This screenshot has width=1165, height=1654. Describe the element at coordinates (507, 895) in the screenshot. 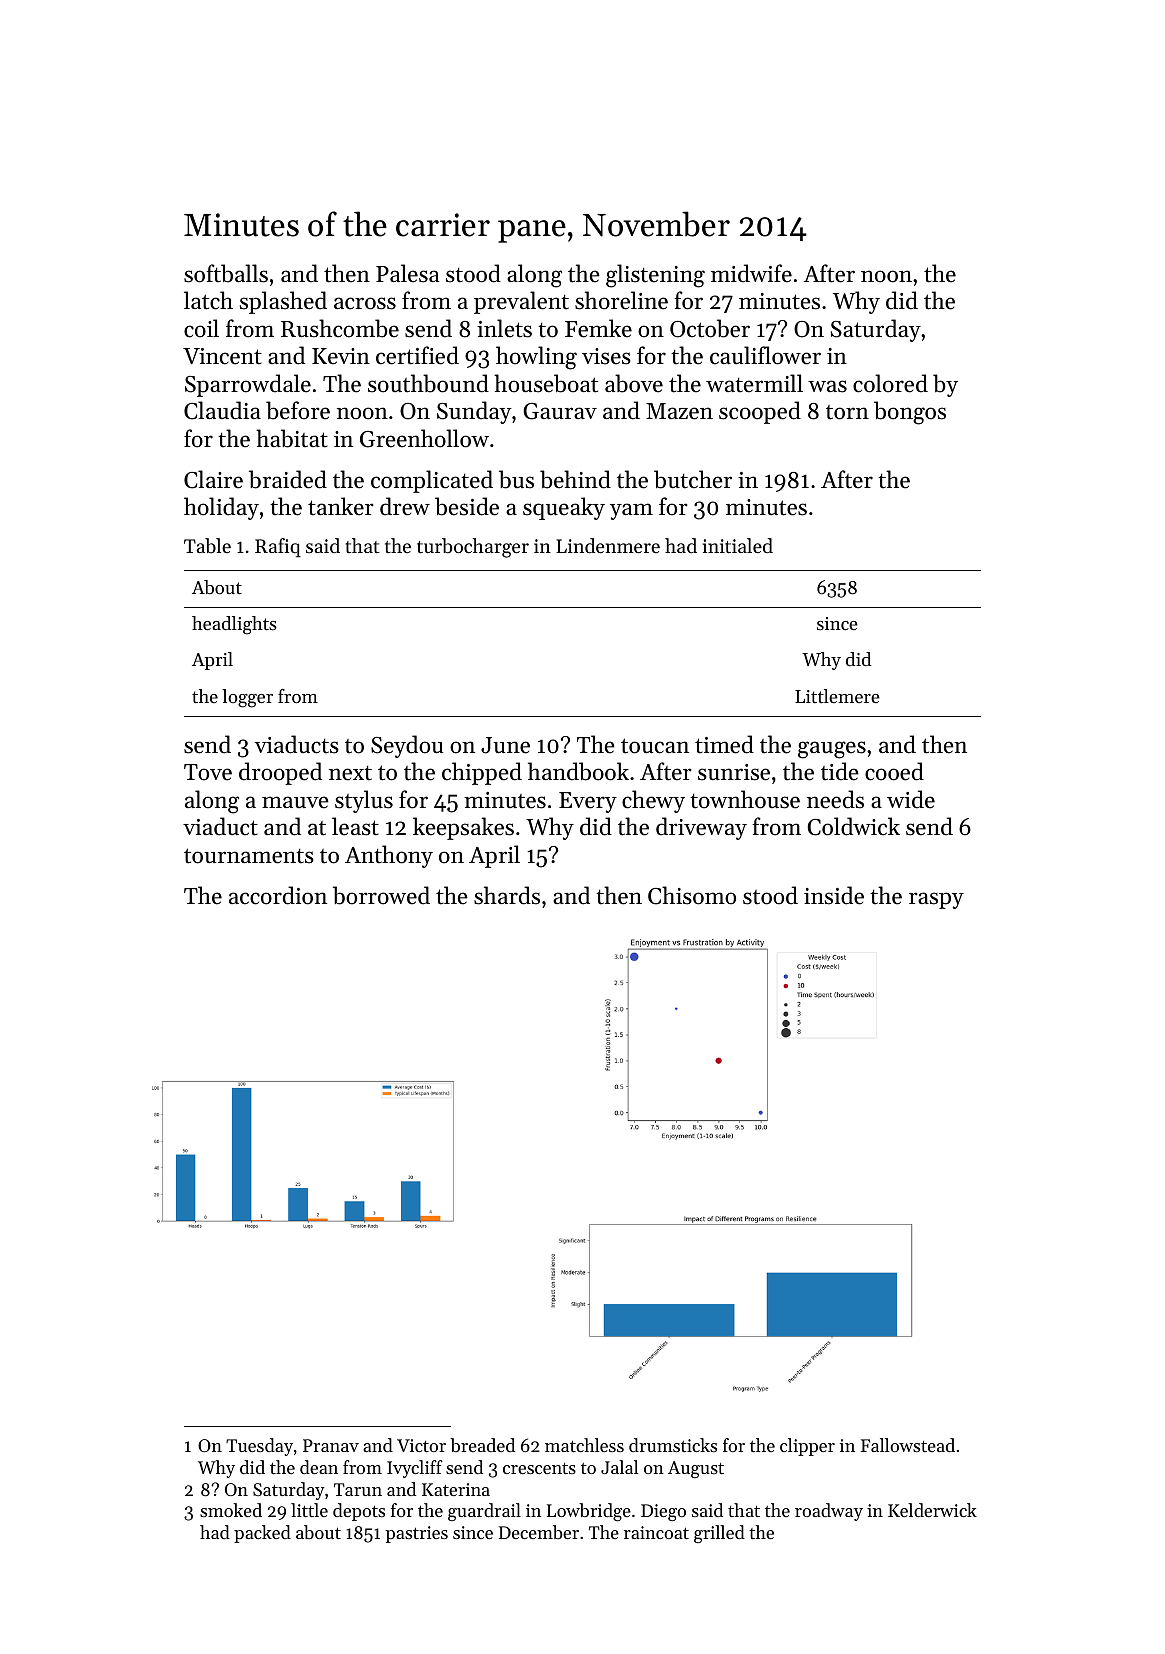

I see `shards` at that location.
